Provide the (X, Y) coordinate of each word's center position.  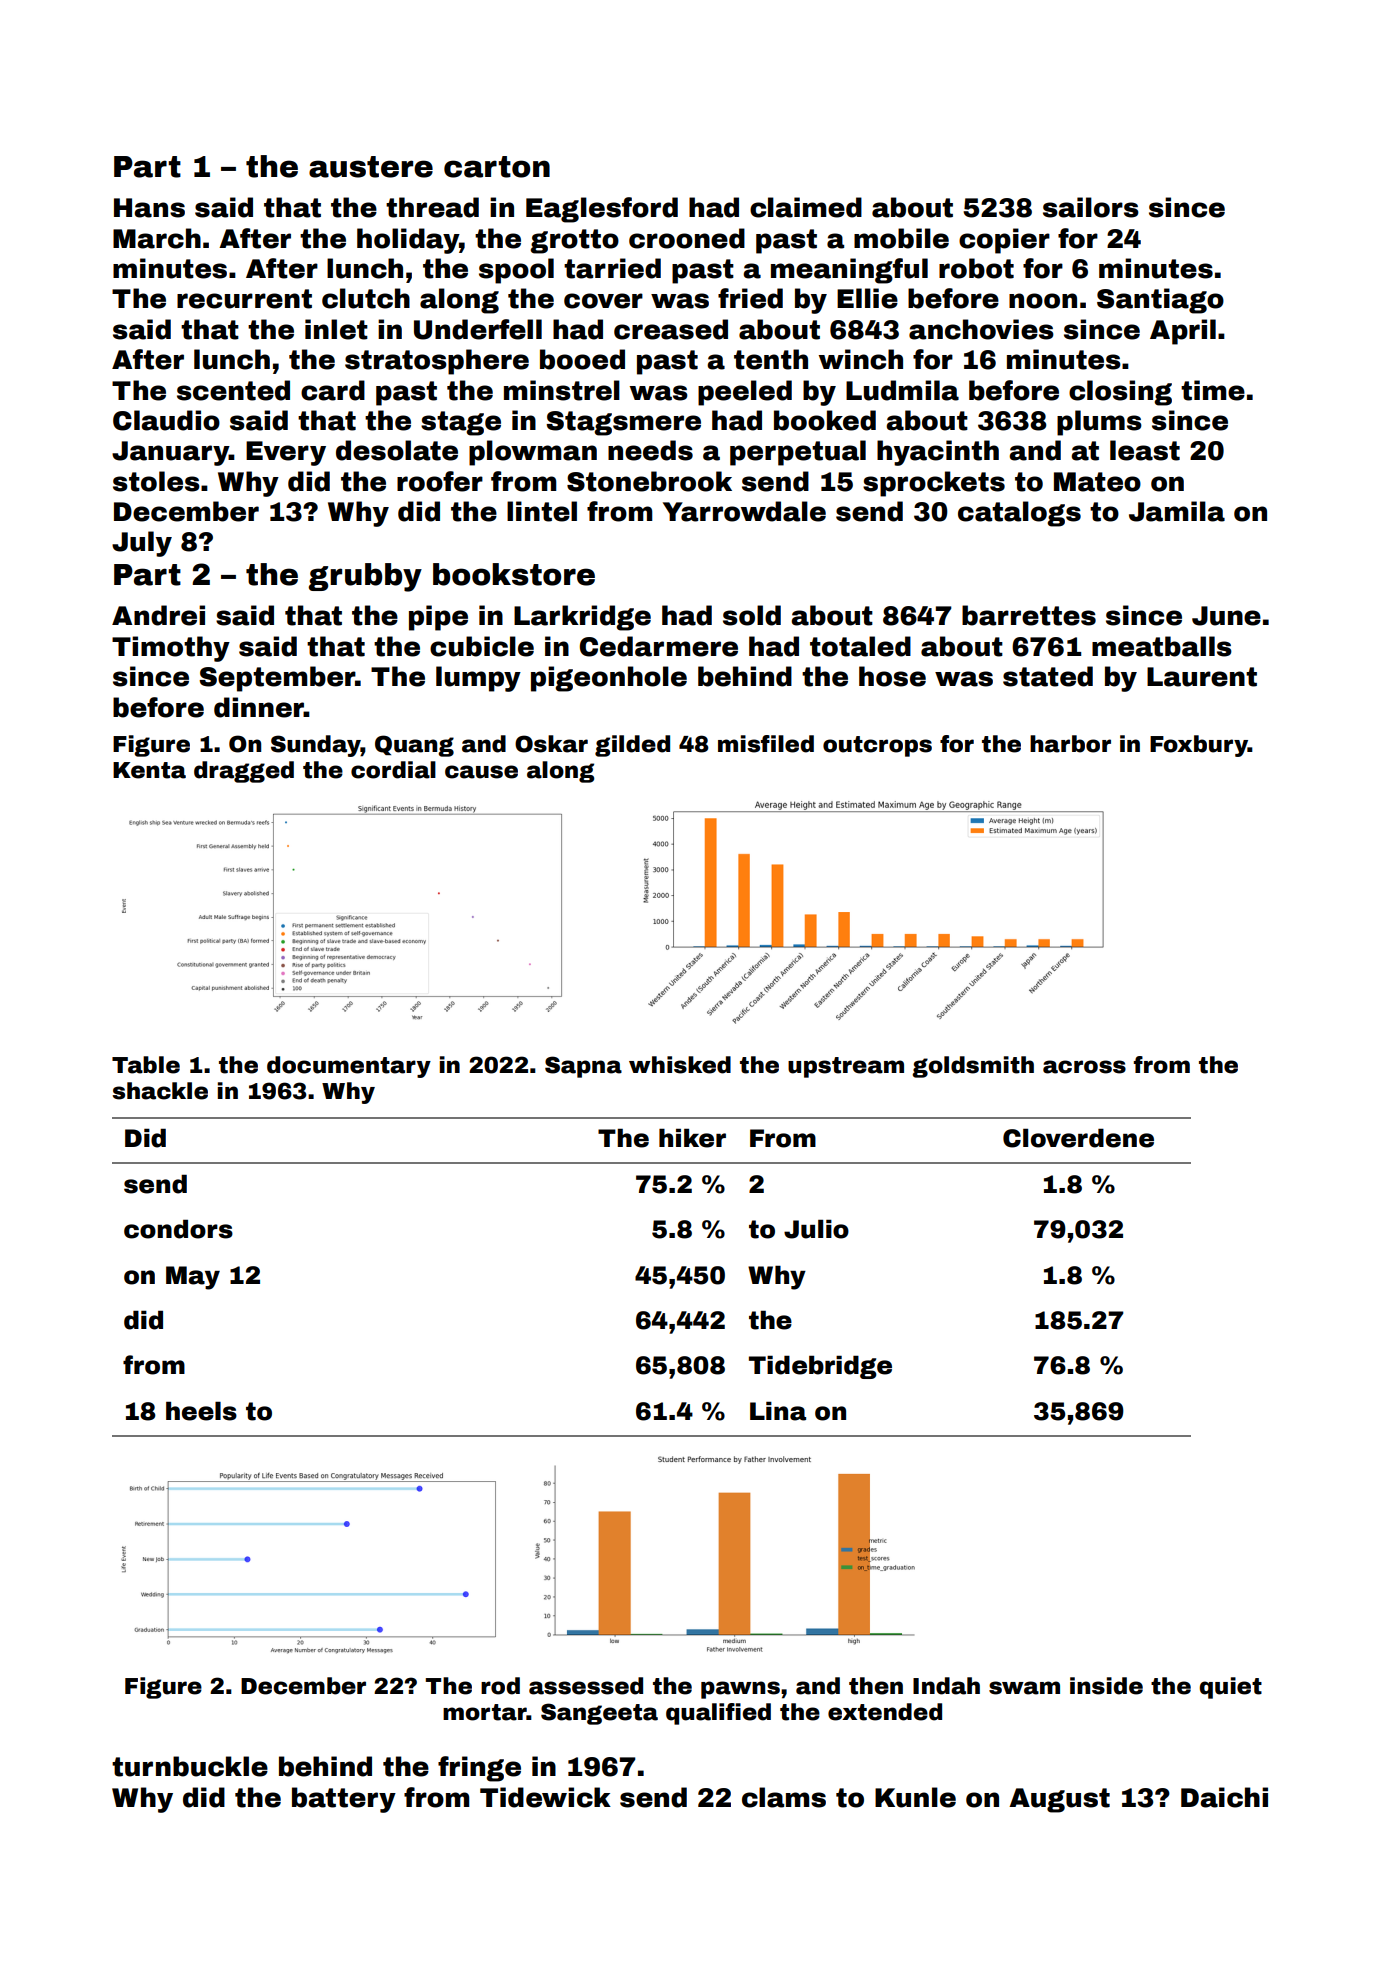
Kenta (149, 770)
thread (432, 207)
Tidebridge (820, 1367)
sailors (1091, 207)
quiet (1231, 1688)
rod (500, 1686)
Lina (778, 1411)
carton (497, 167)
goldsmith (973, 1067)
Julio (816, 1229)
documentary (349, 1067)
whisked (680, 1065)
